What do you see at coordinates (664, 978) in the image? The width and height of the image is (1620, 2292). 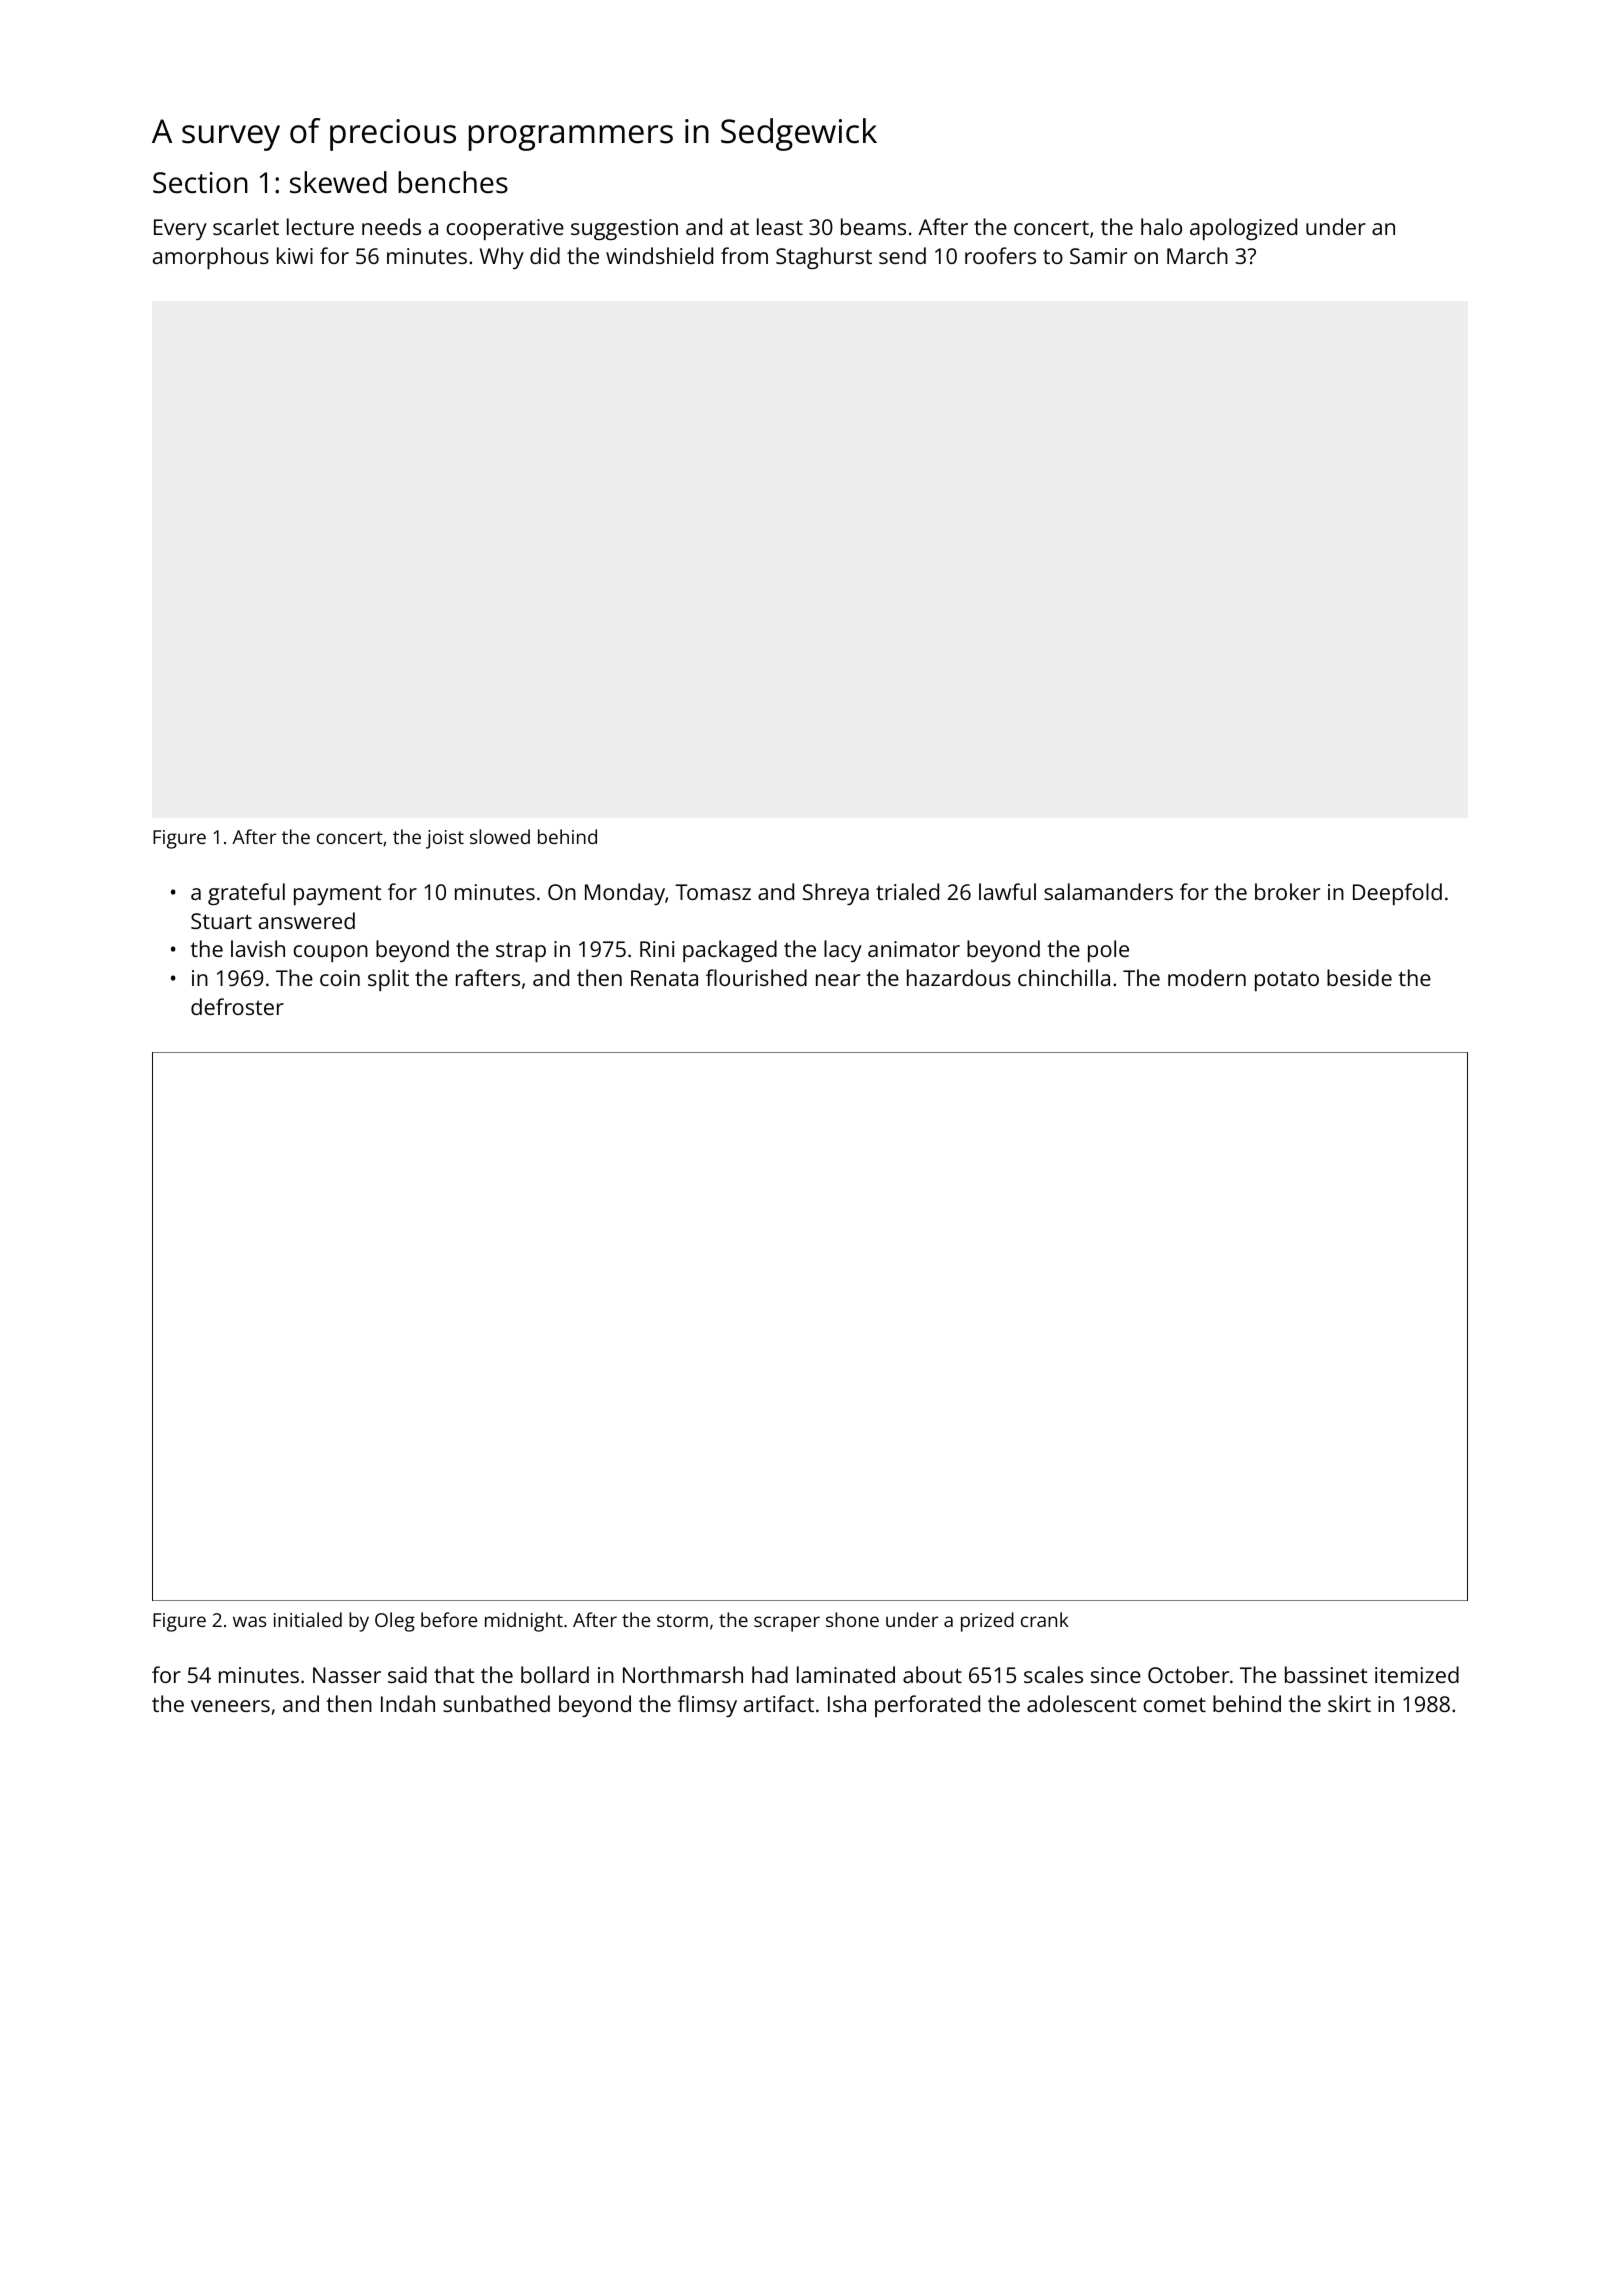 I see `Renata` at bounding box center [664, 978].
